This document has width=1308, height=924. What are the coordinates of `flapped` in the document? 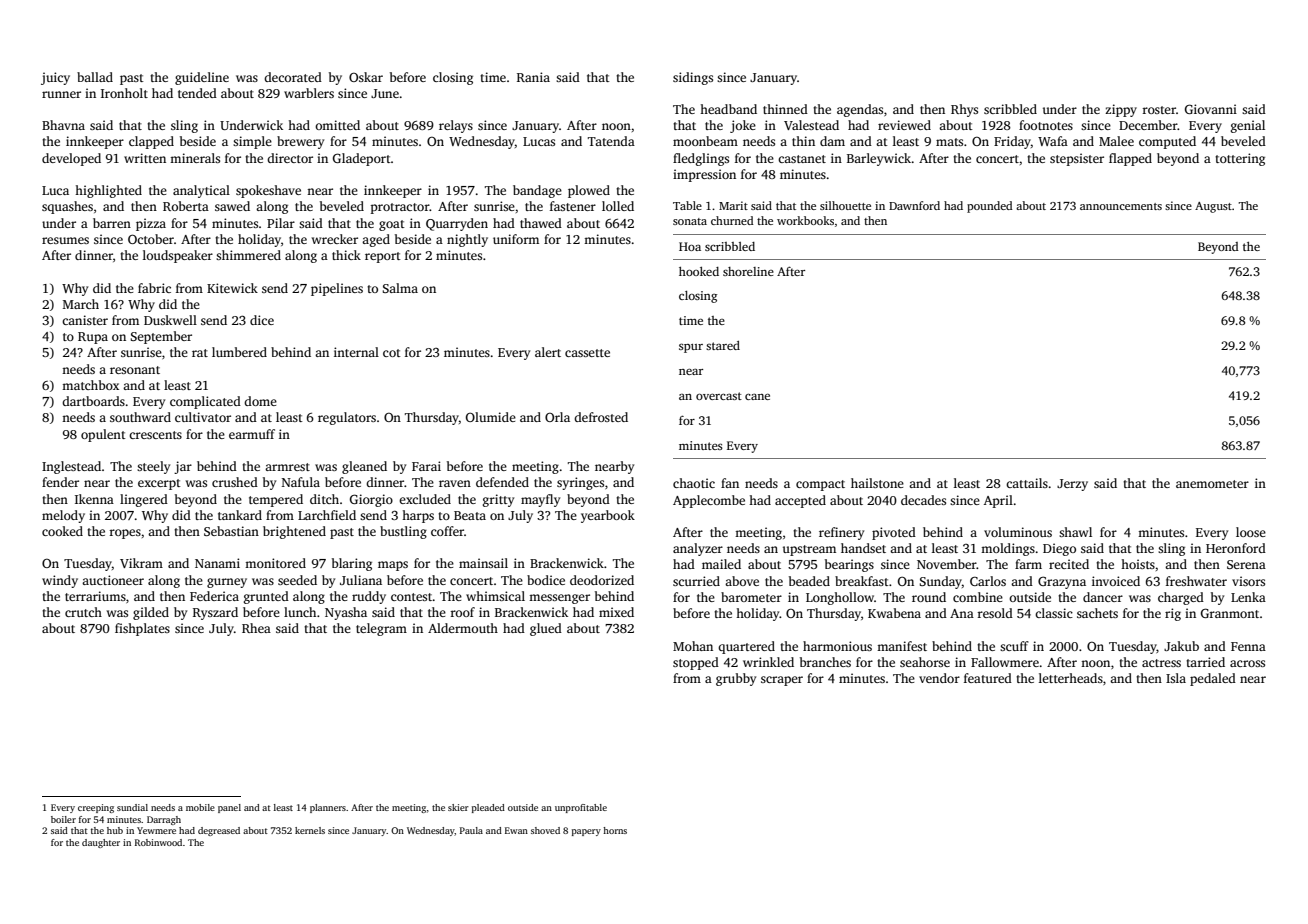 It's located at (1130, 159).
